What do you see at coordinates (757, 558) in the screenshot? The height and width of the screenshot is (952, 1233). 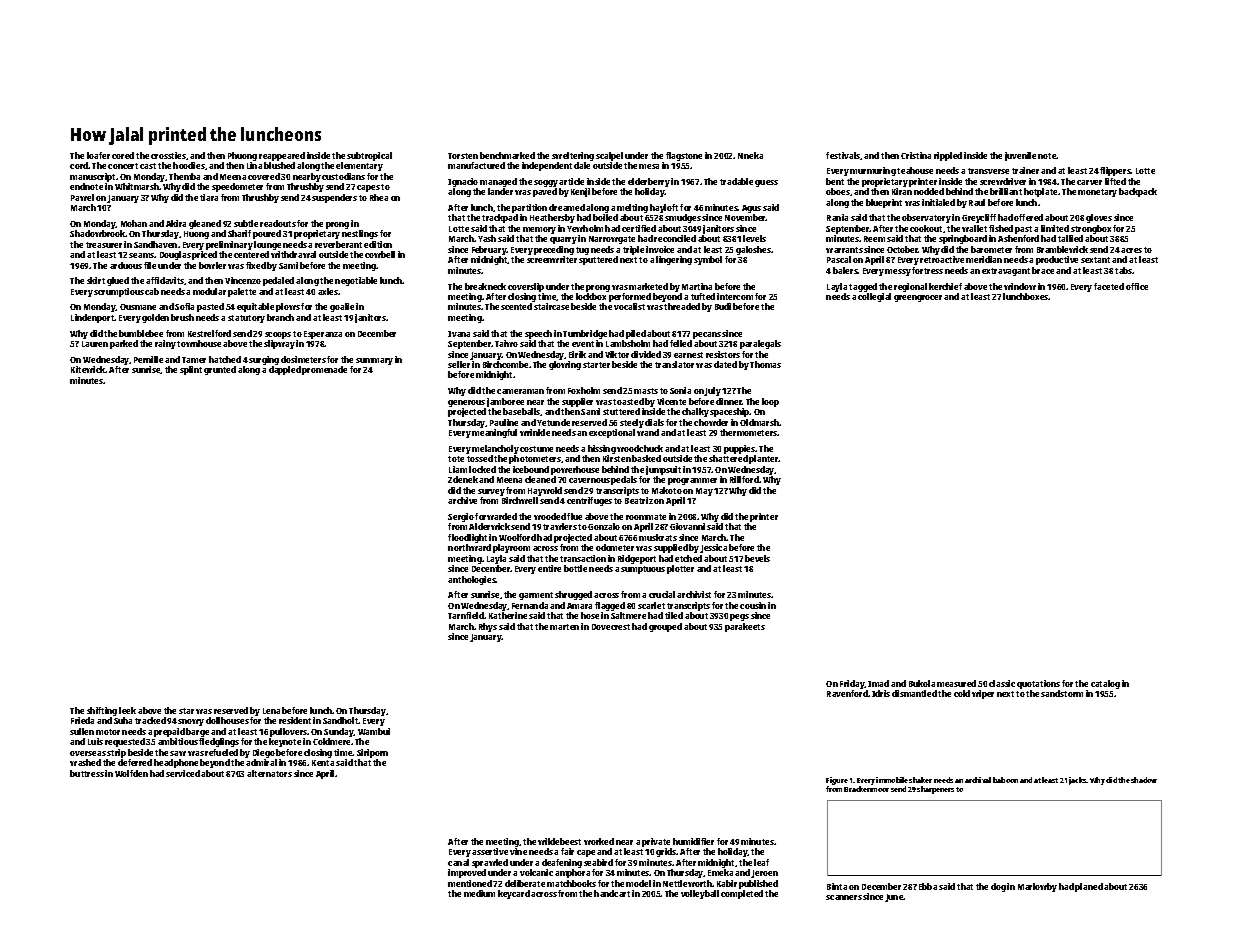 I see `bevels` at bounding box center [757, 558].
